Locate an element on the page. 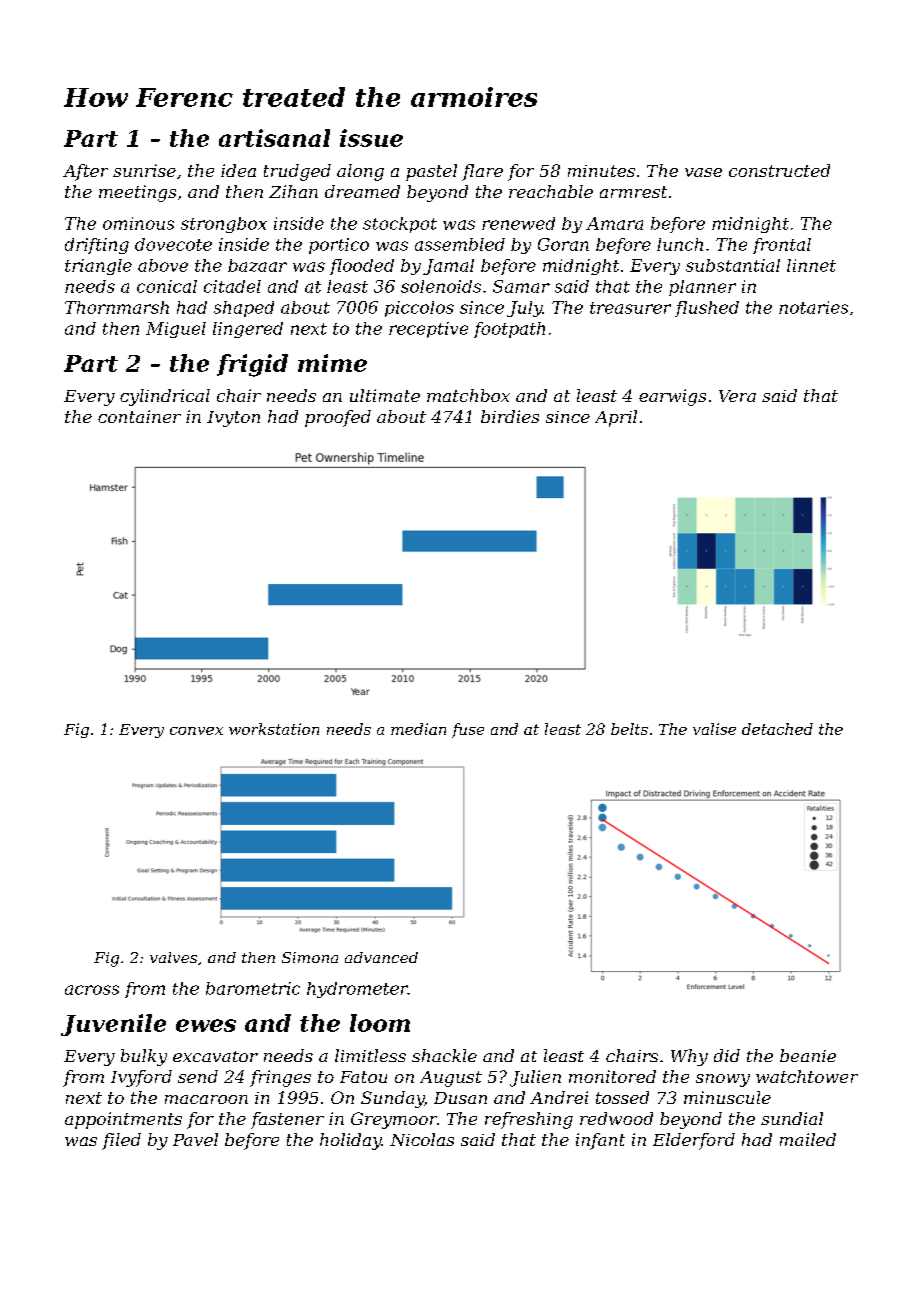 Image resolution: width=924 pixels, height=1311 pixels. Thornmarsh is located at coordinates (117, 307).
